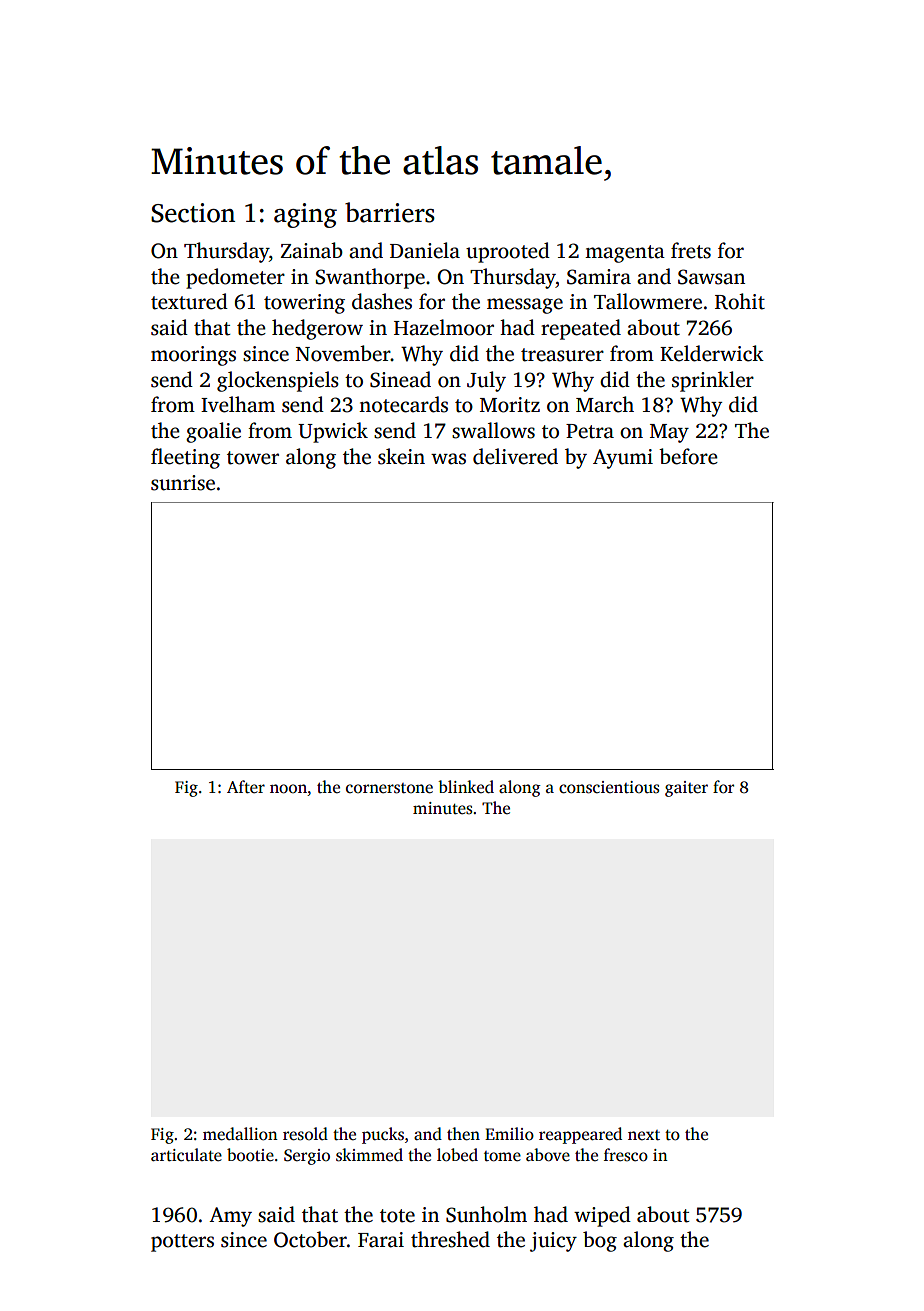  What do you see at coordinates (466, 787) in the screenshot?
I see `blinked` at bounding box center [466, 787].
